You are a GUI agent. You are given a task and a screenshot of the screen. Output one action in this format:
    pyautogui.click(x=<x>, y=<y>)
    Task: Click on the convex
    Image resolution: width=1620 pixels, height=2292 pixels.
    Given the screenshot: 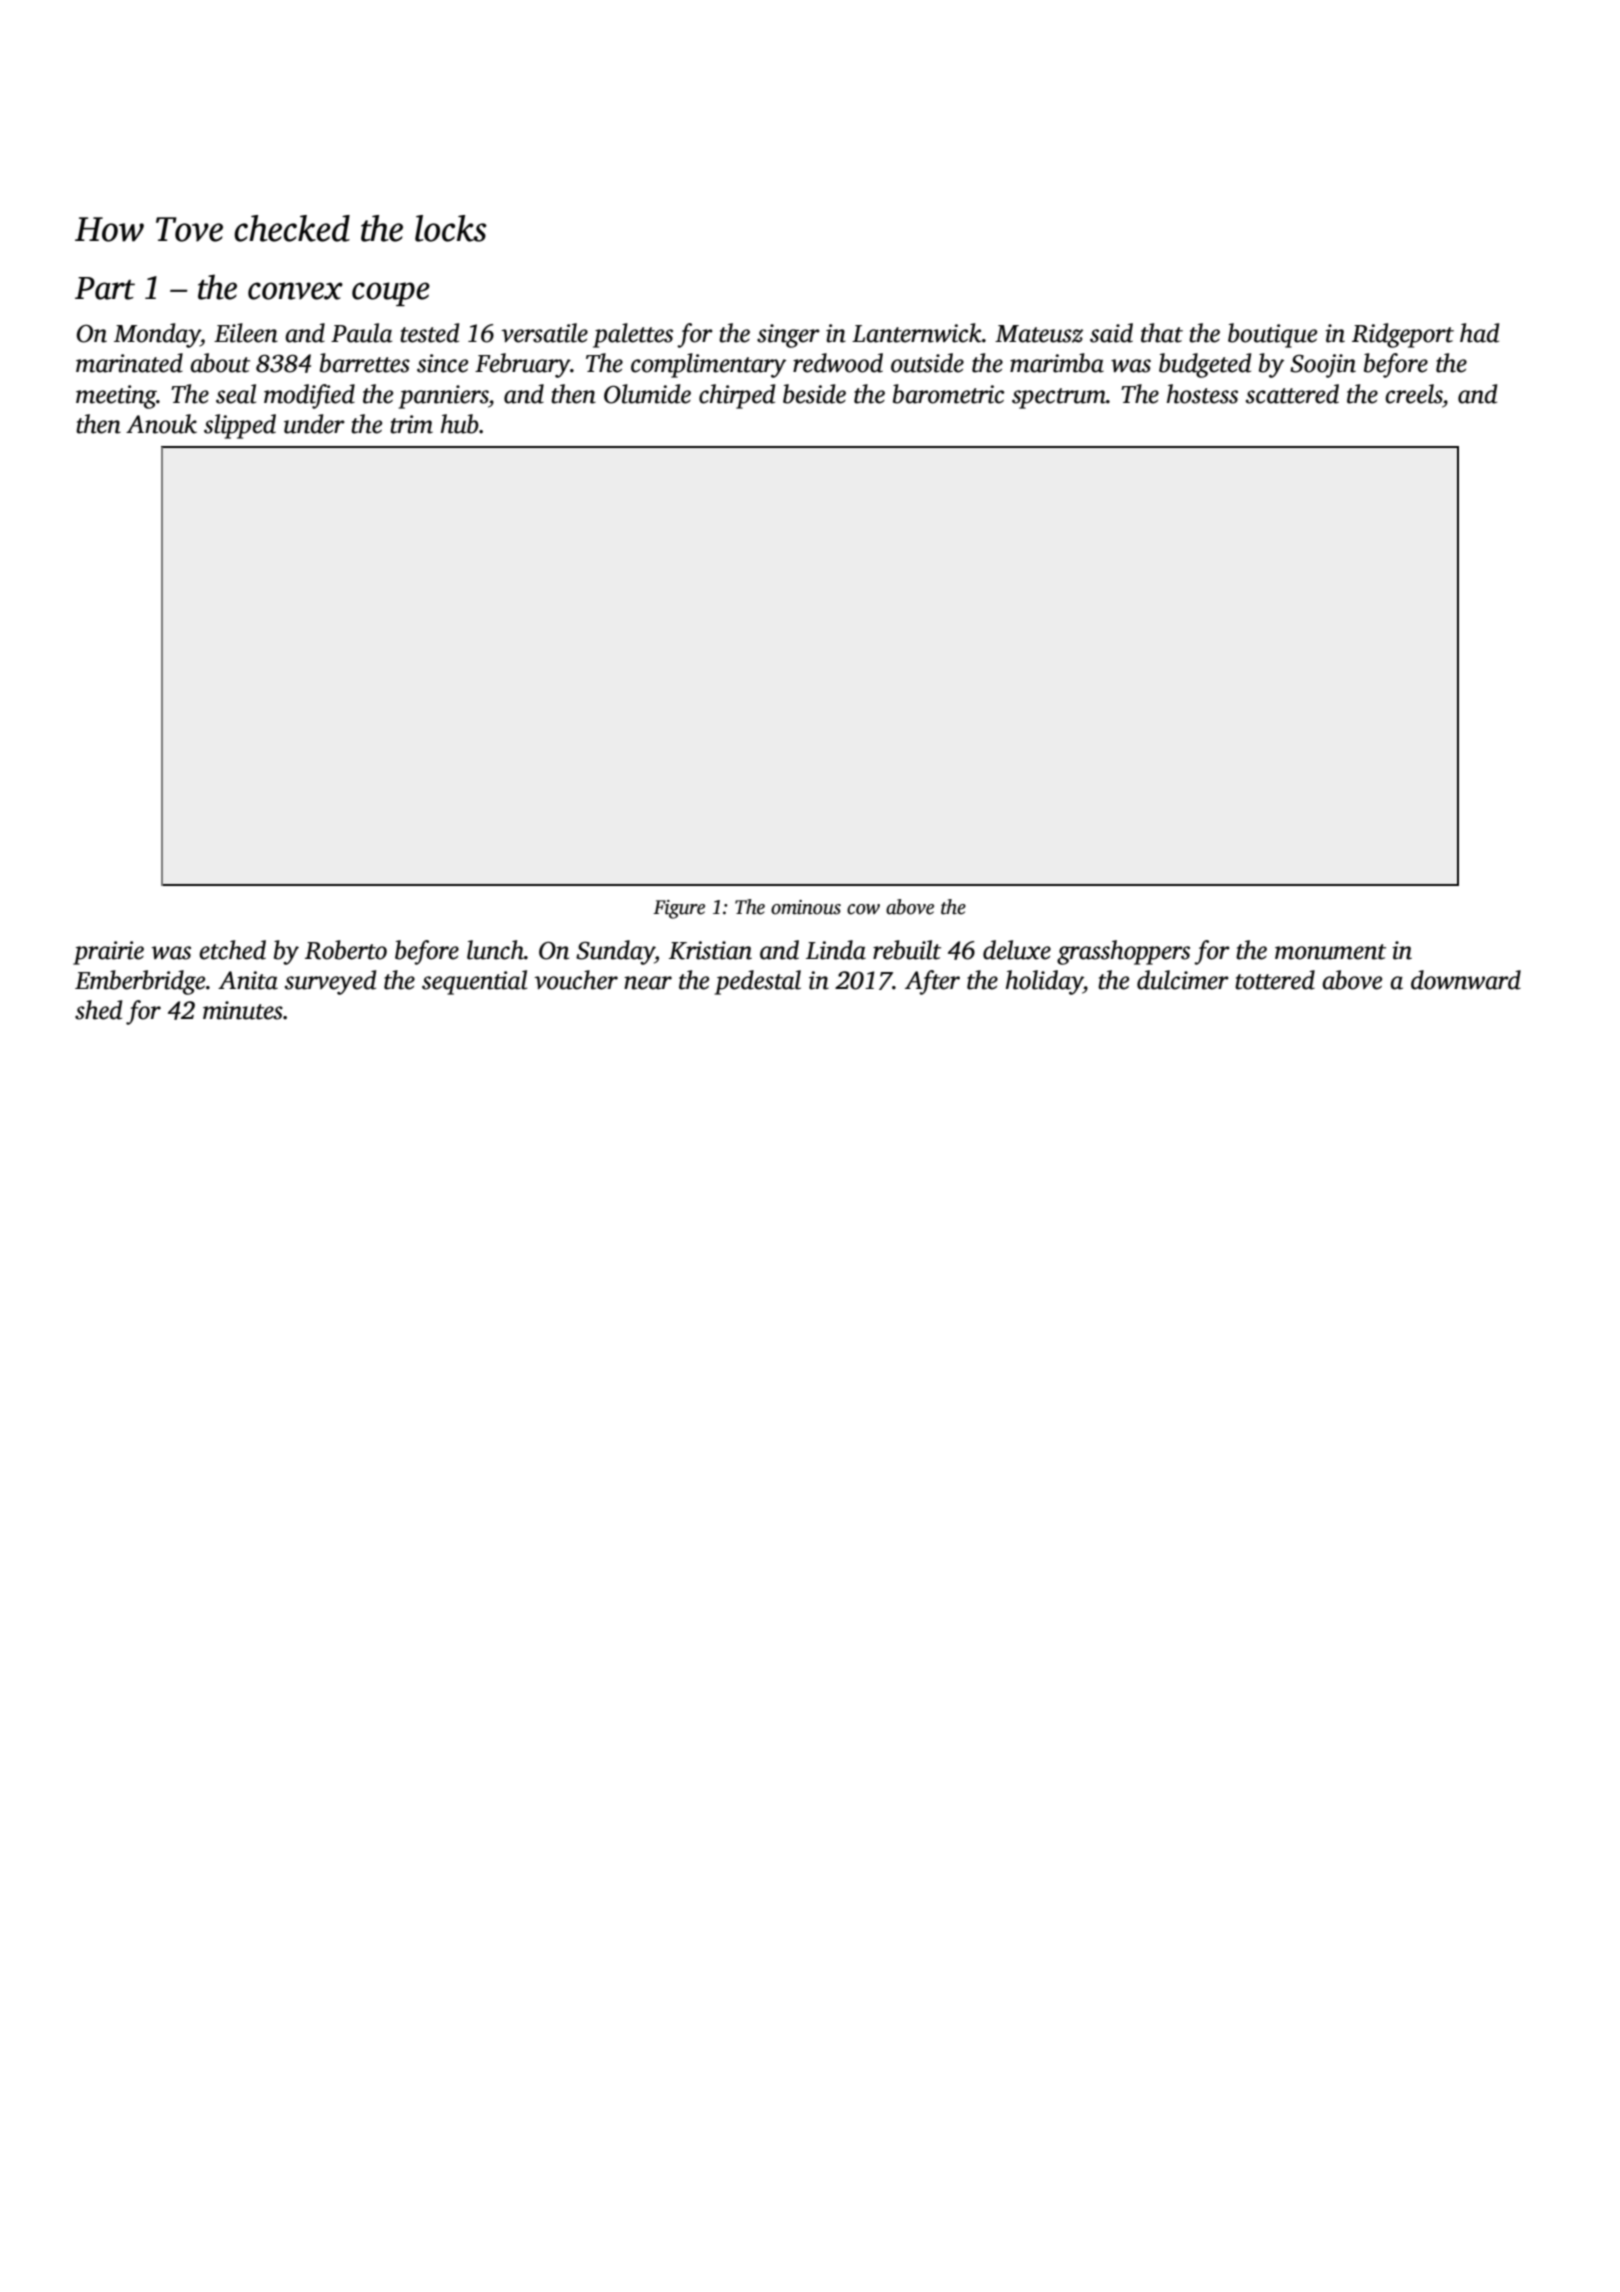 What is the action you would take?
    pyautogui.click(x=295, y=291)
